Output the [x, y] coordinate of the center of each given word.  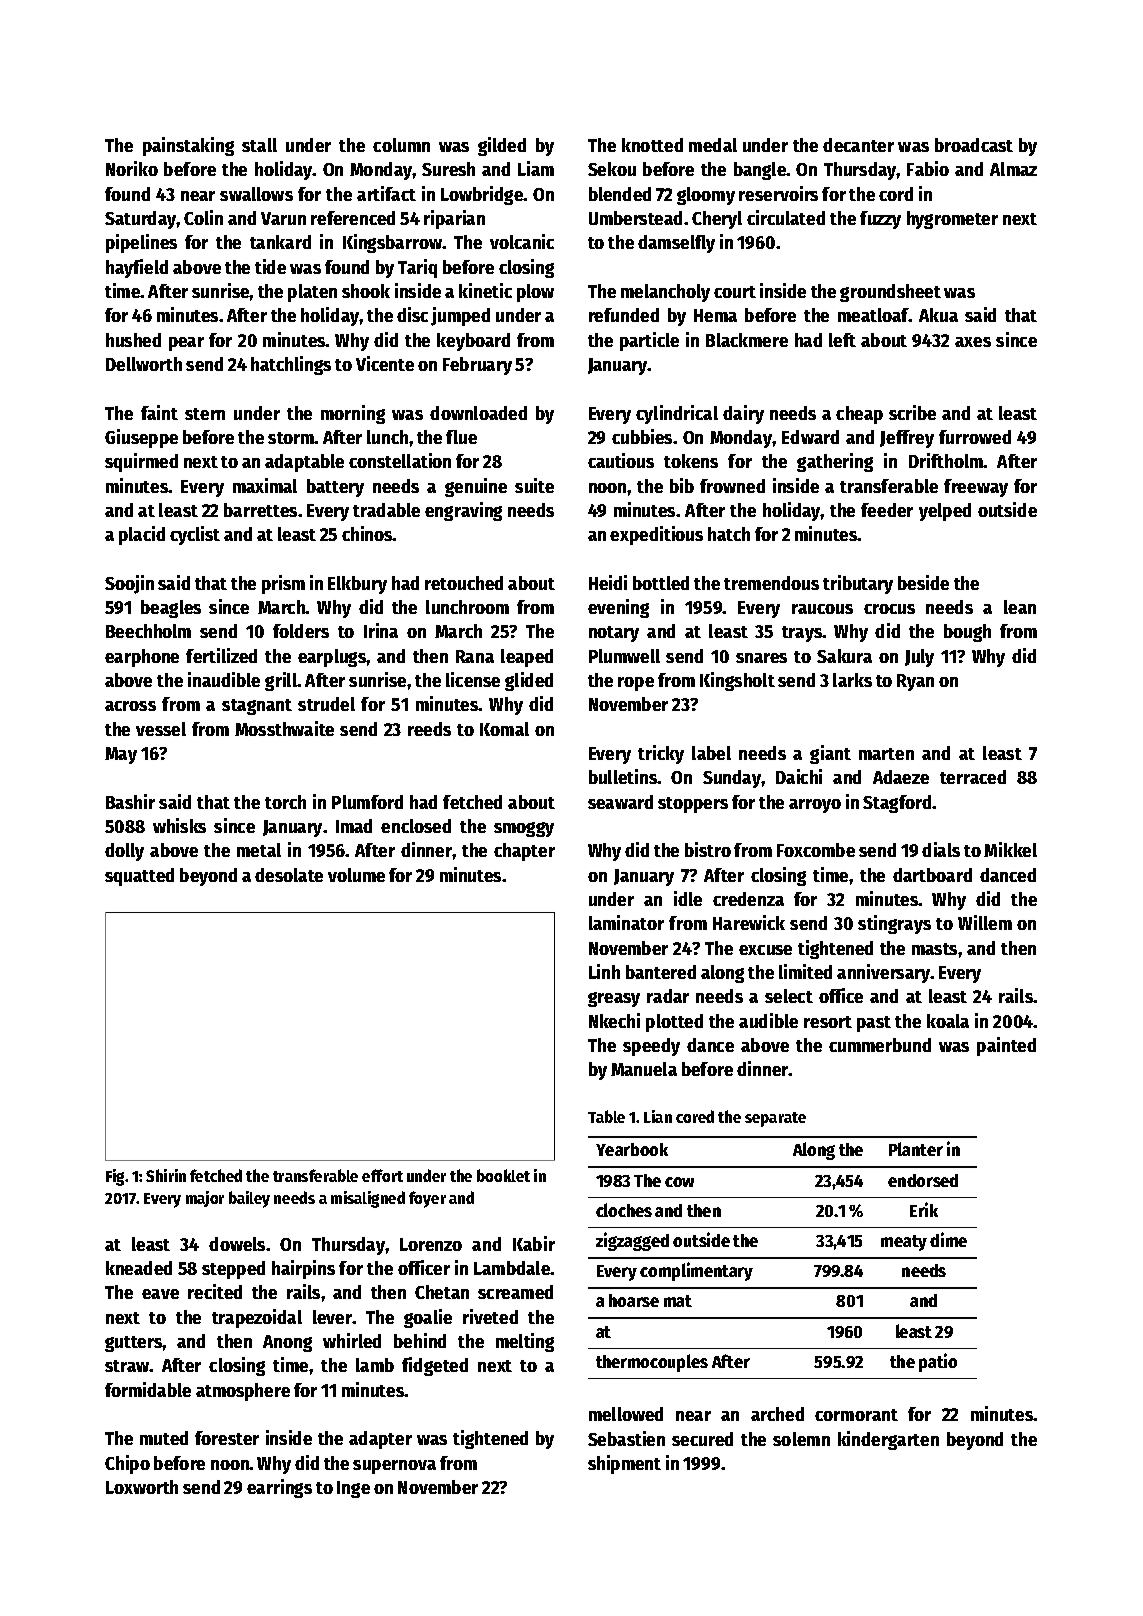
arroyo [815, 806]
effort [382, 1175]
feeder [887, 510]
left [842, 340]
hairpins [303, 1269]
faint [159, 412]
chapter [524, 852]
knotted [652, 145]
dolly [124, 852]
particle [649, 341]
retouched [464, 583]
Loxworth [142, 1487]
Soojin [129, 584]
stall [259, 145]
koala [948, 1021]
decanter [858, 145]
